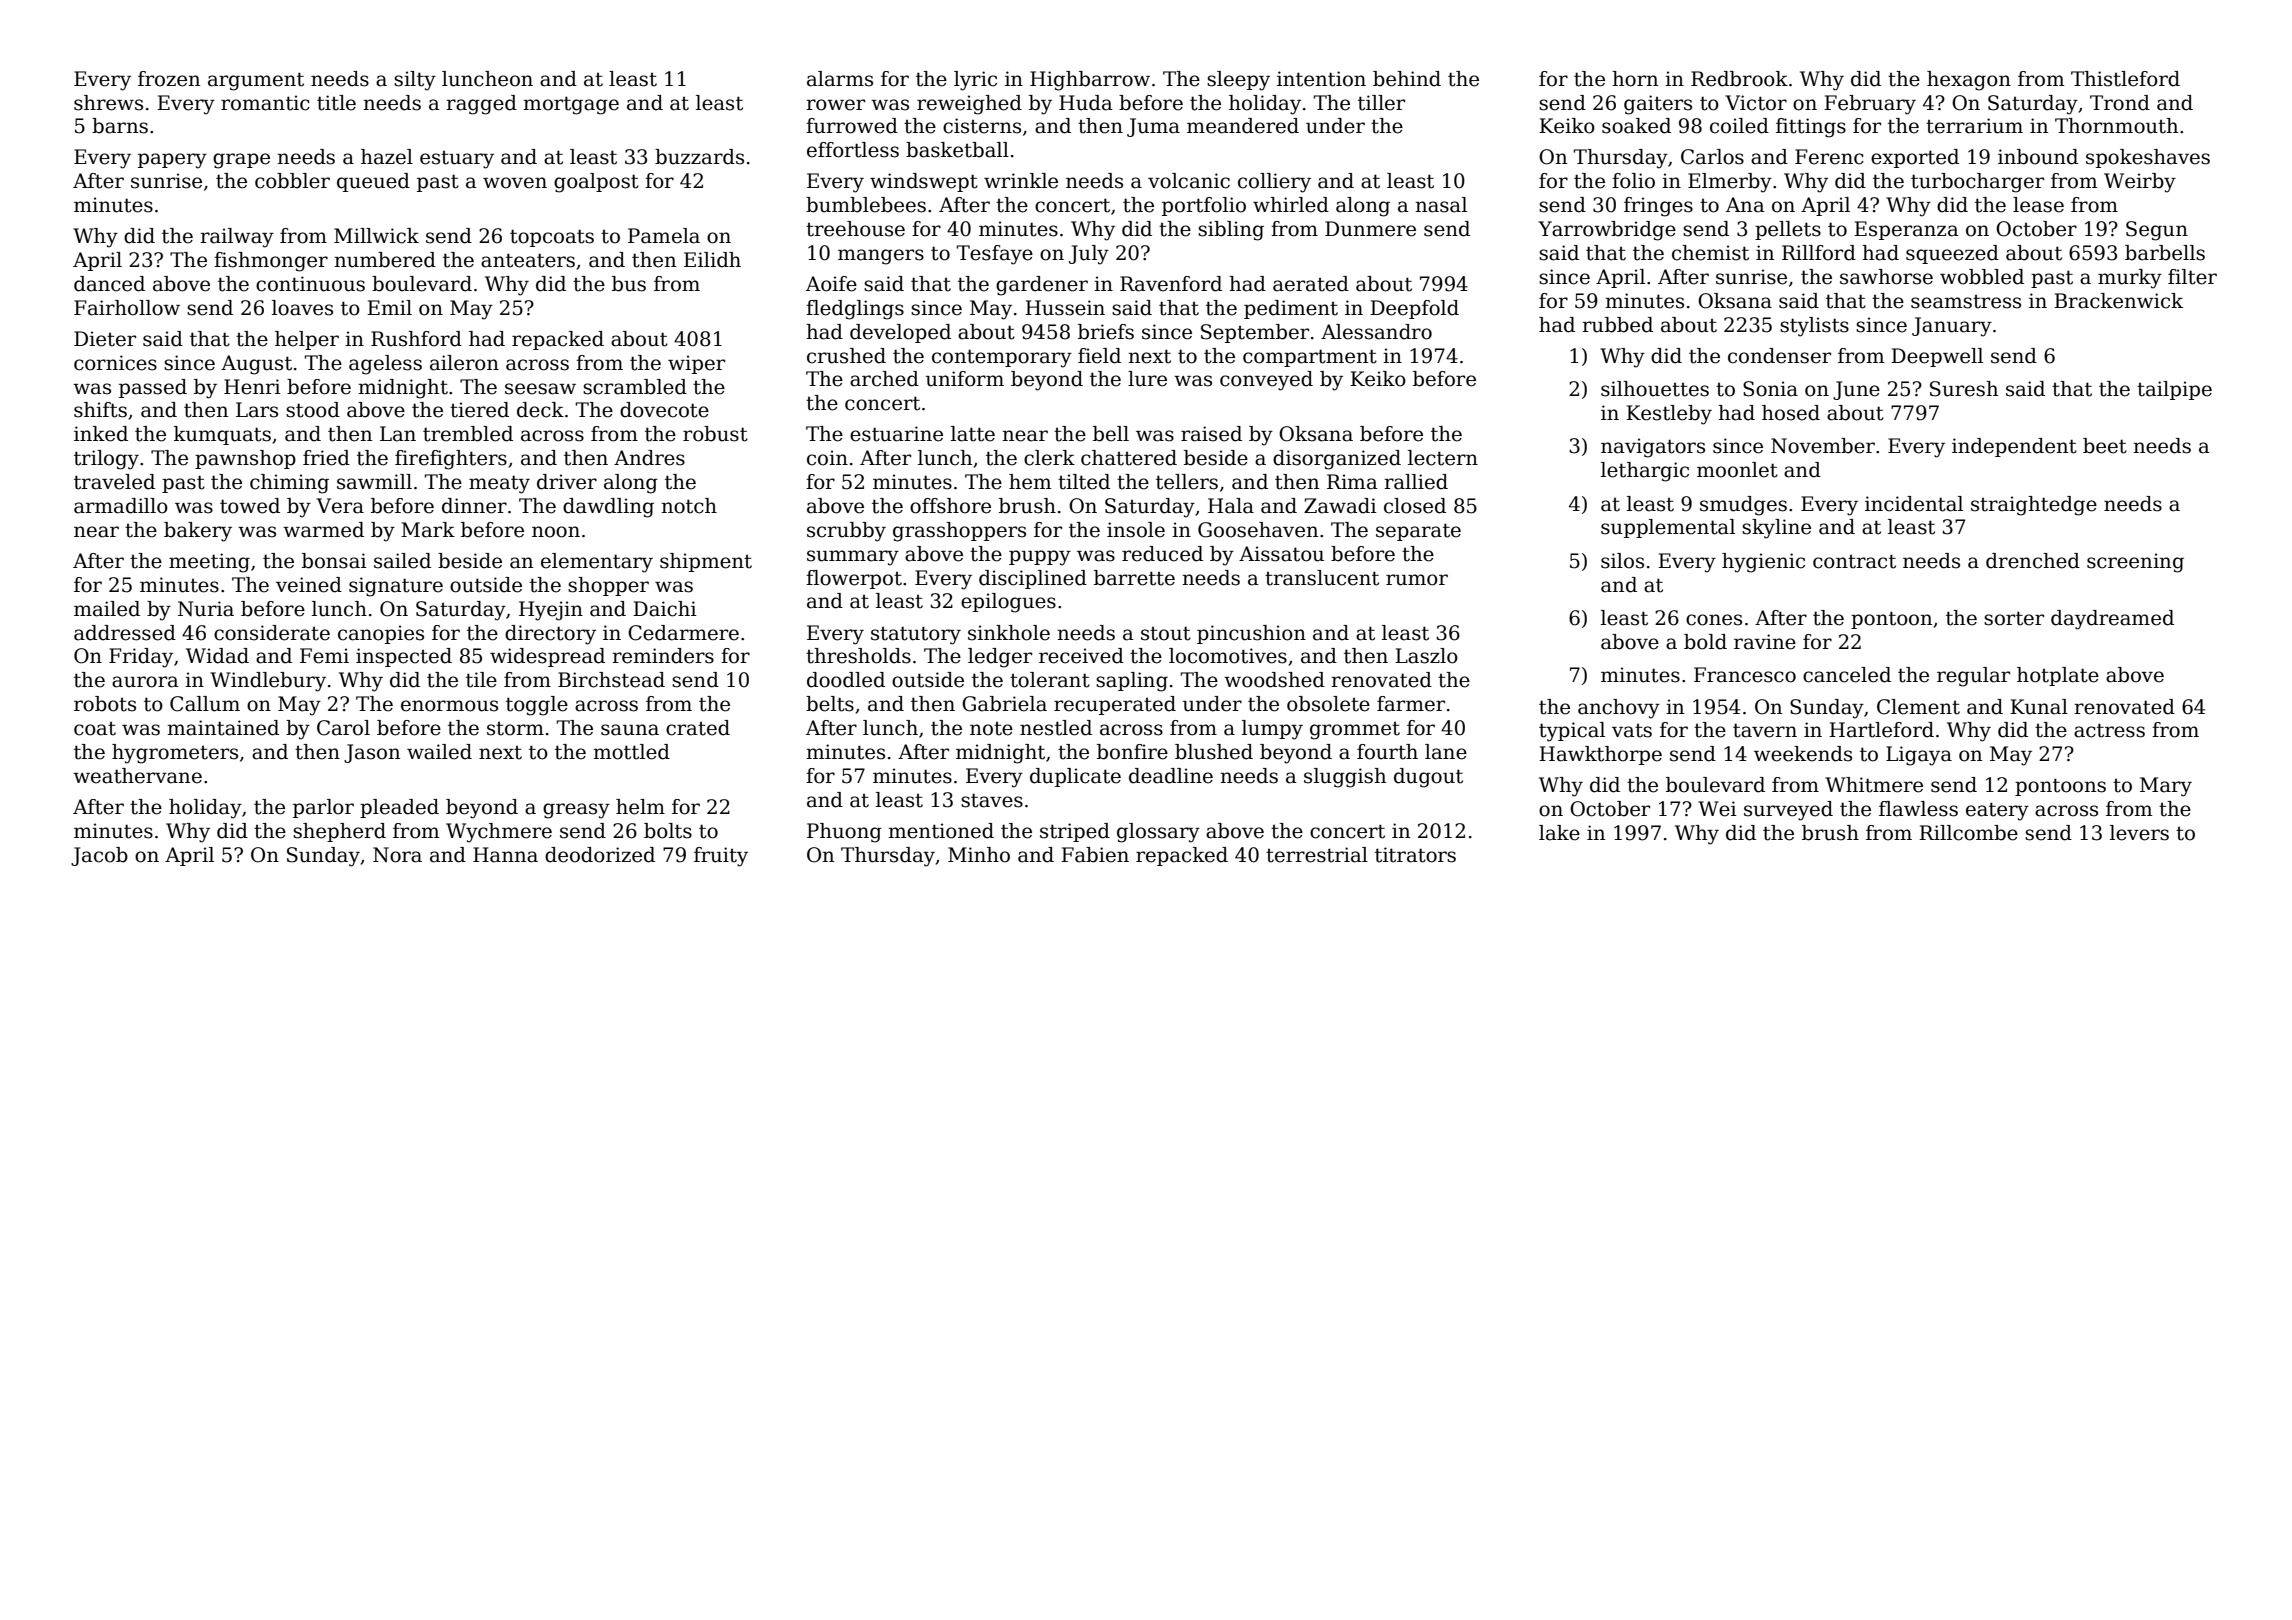 The height and width of the page is (1620, 2292). What do you see at coordinates (99, 856) in the page?
I see `Jacob` at bounding box center [99, 856].
